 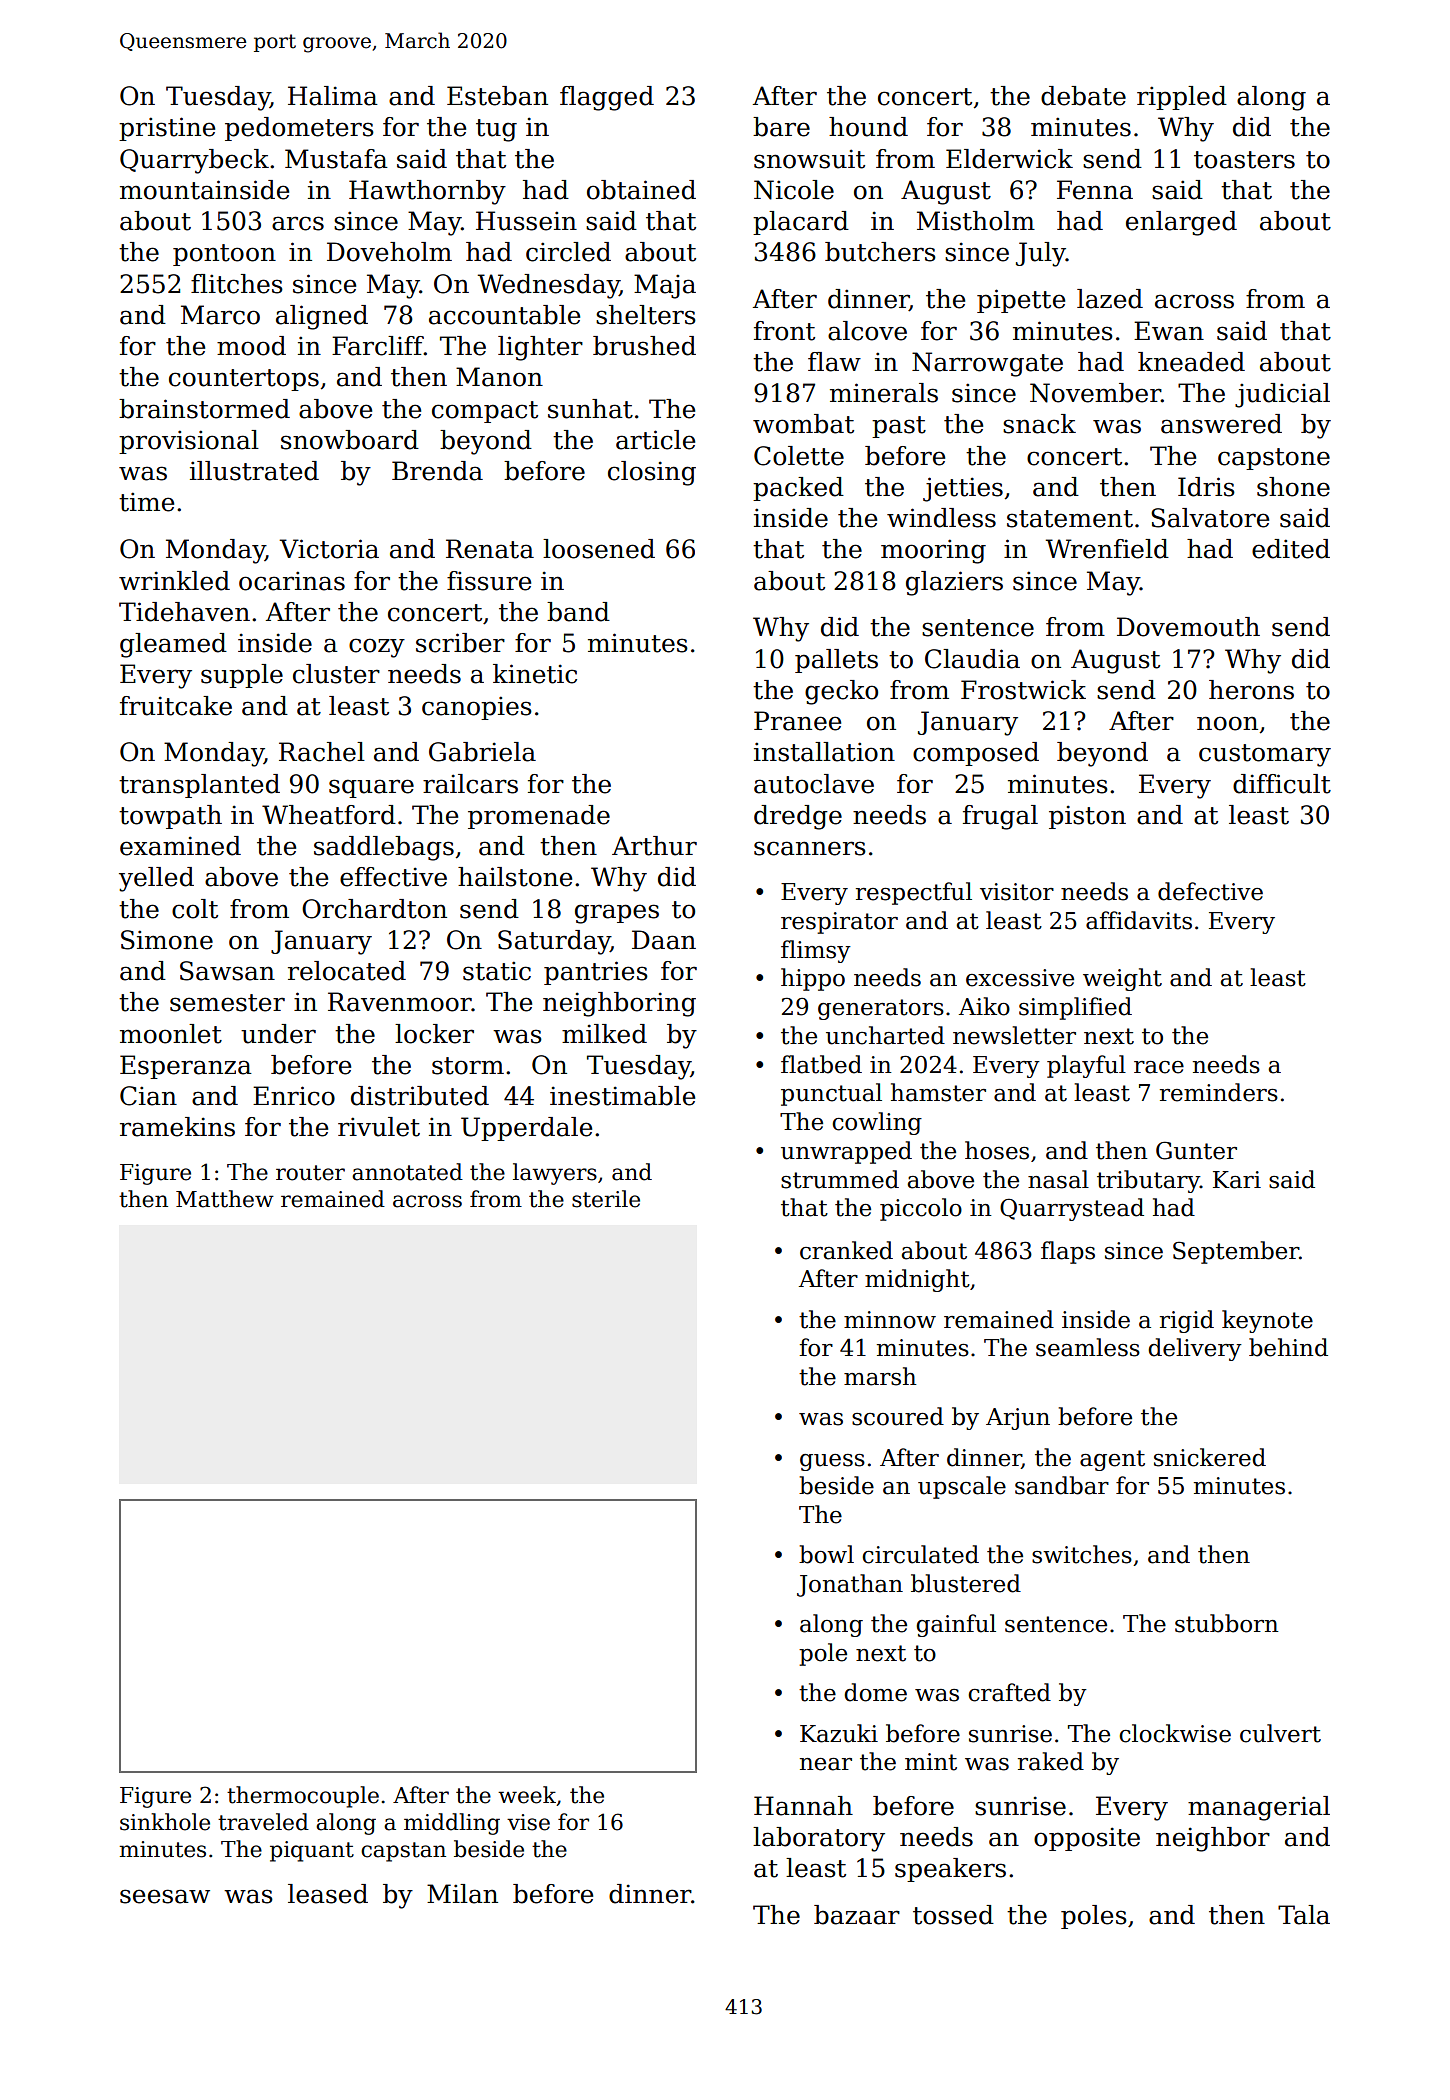 What do you see at coordinates (225, 1199) in the document?
I see `Matthew` at bounding box center [225, 1199].
